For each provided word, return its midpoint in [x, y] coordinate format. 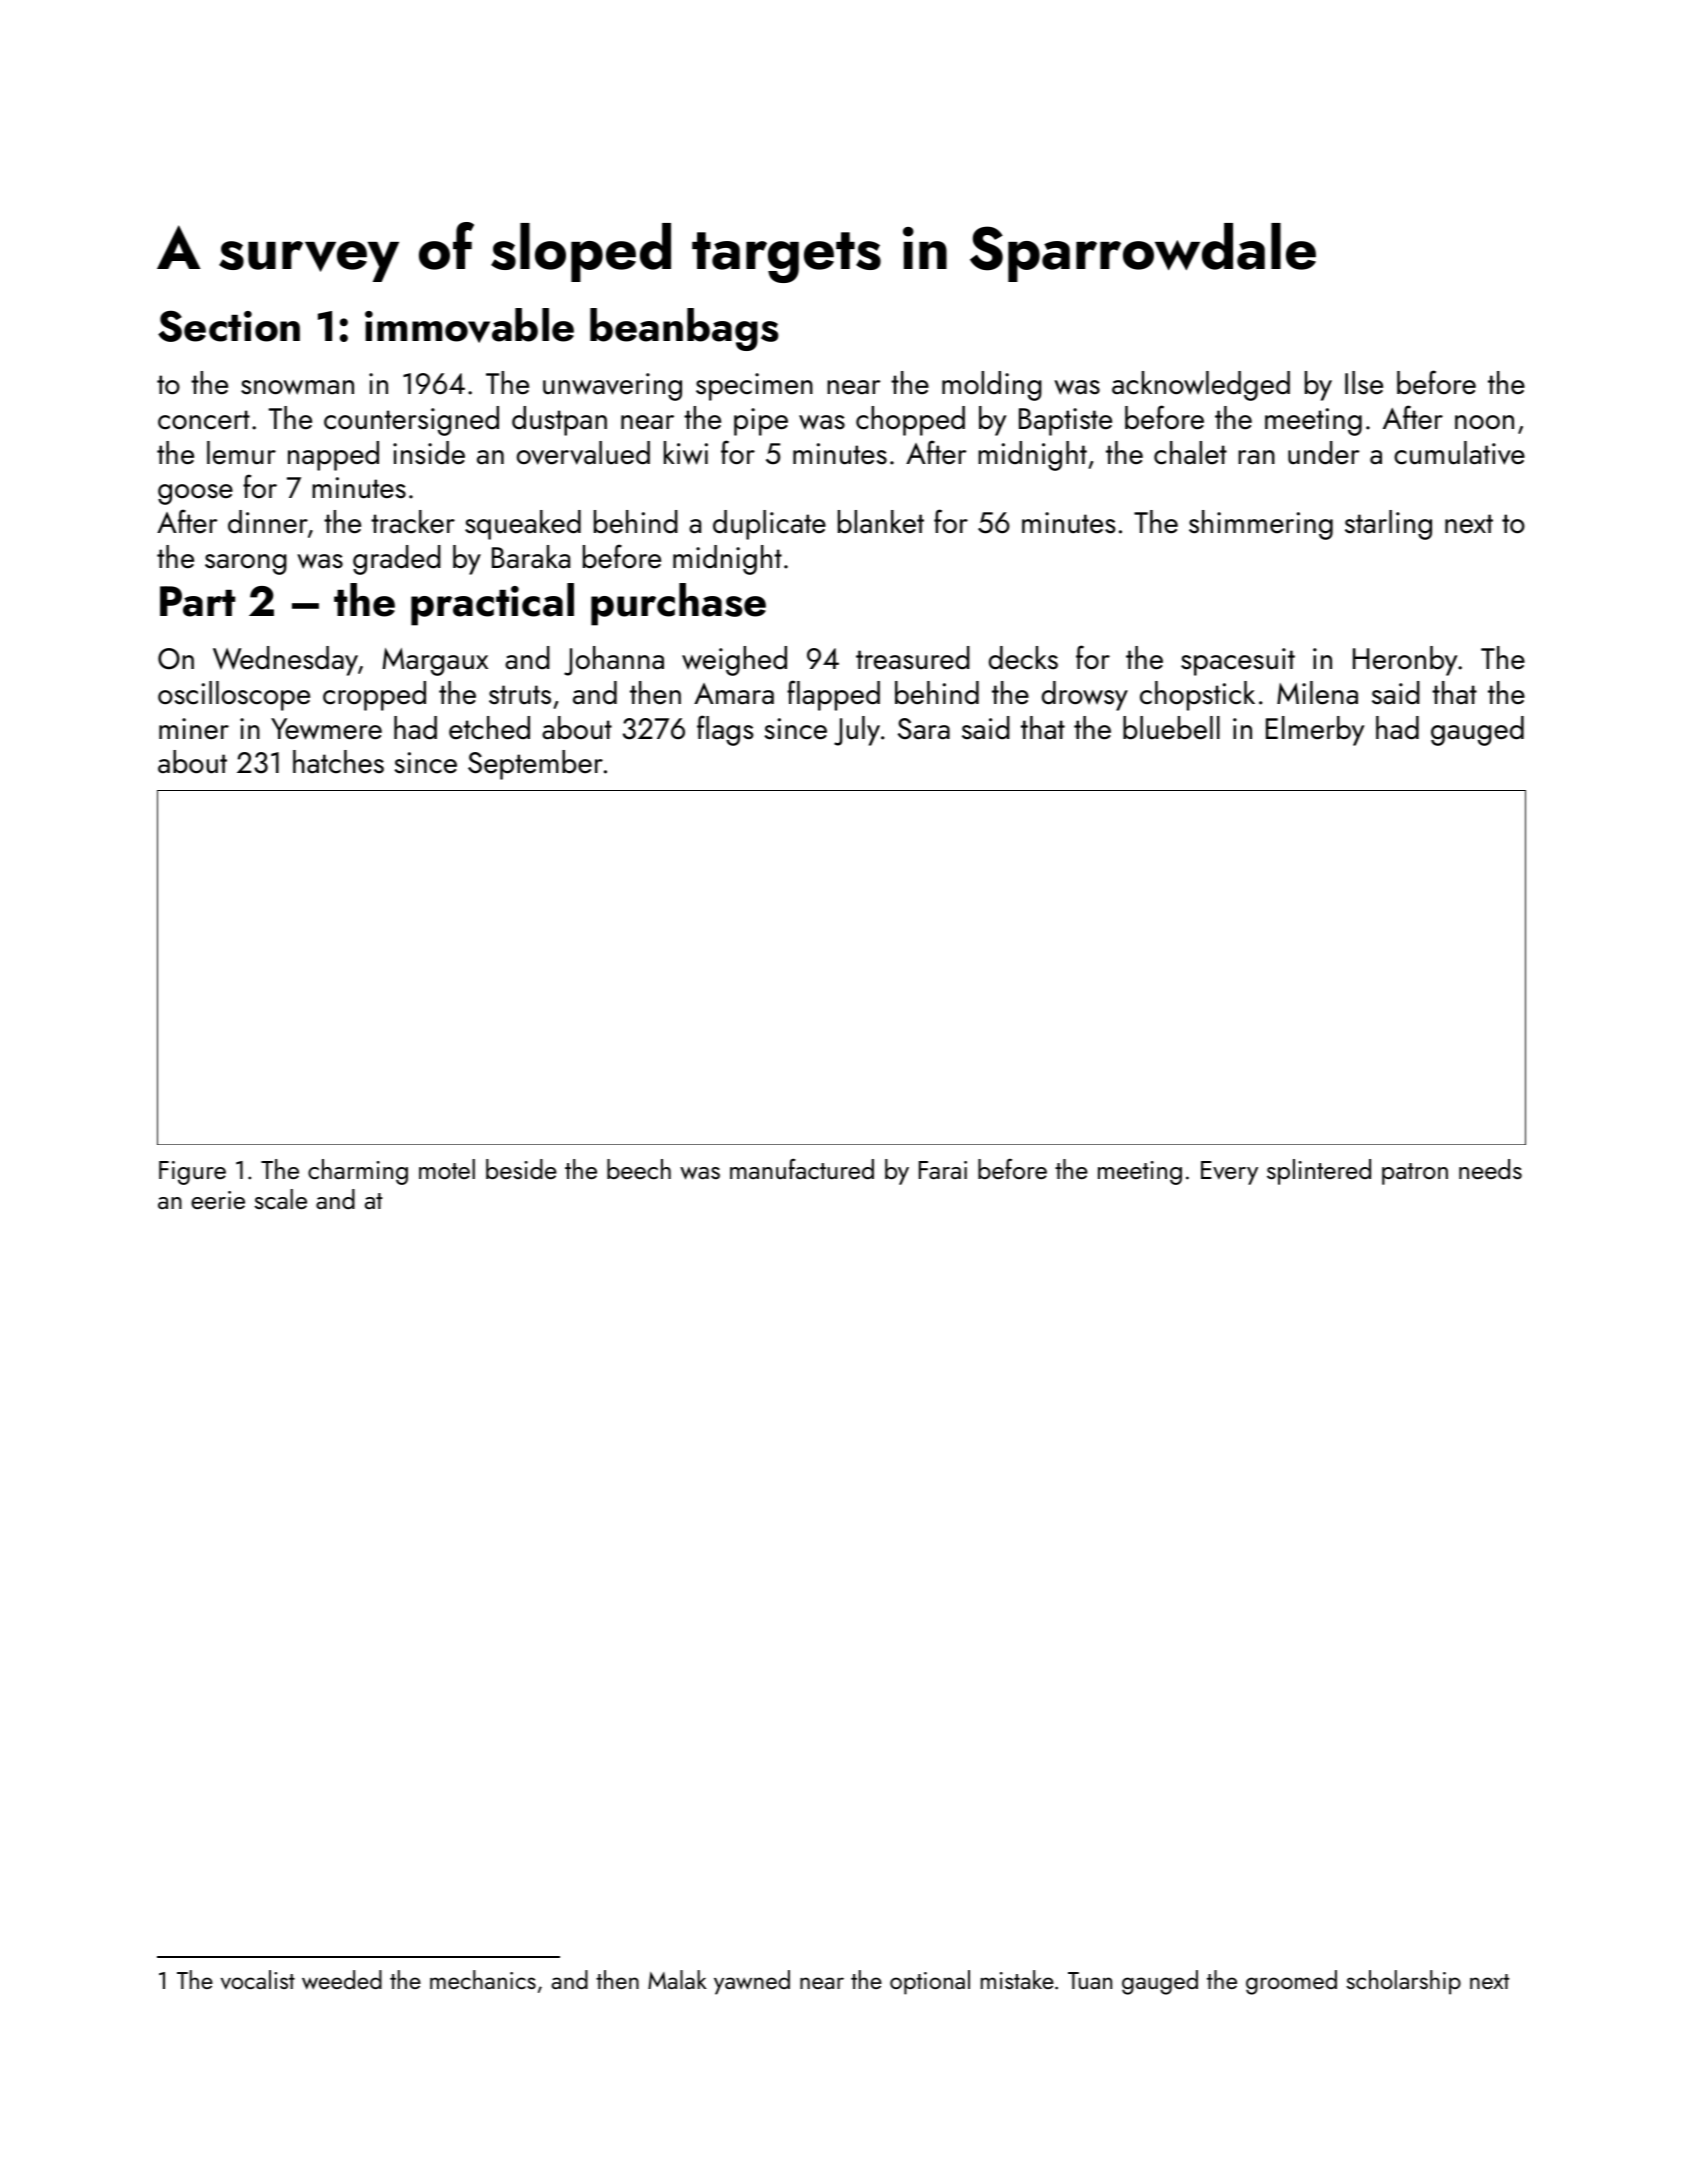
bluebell [1171, 728]
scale [281, 1199]
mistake [1017, 1979]
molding [992, 386]
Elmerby [1315, 731]
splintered [1319, 1172]
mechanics [483, 1979]
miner [194, 728]
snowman [297, 387]
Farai [943, 1170]
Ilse [1364, 383]
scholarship [1404, 1982]
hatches [338, 762]
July [857, 731]
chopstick [1197, 696]
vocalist [258, 1980]
